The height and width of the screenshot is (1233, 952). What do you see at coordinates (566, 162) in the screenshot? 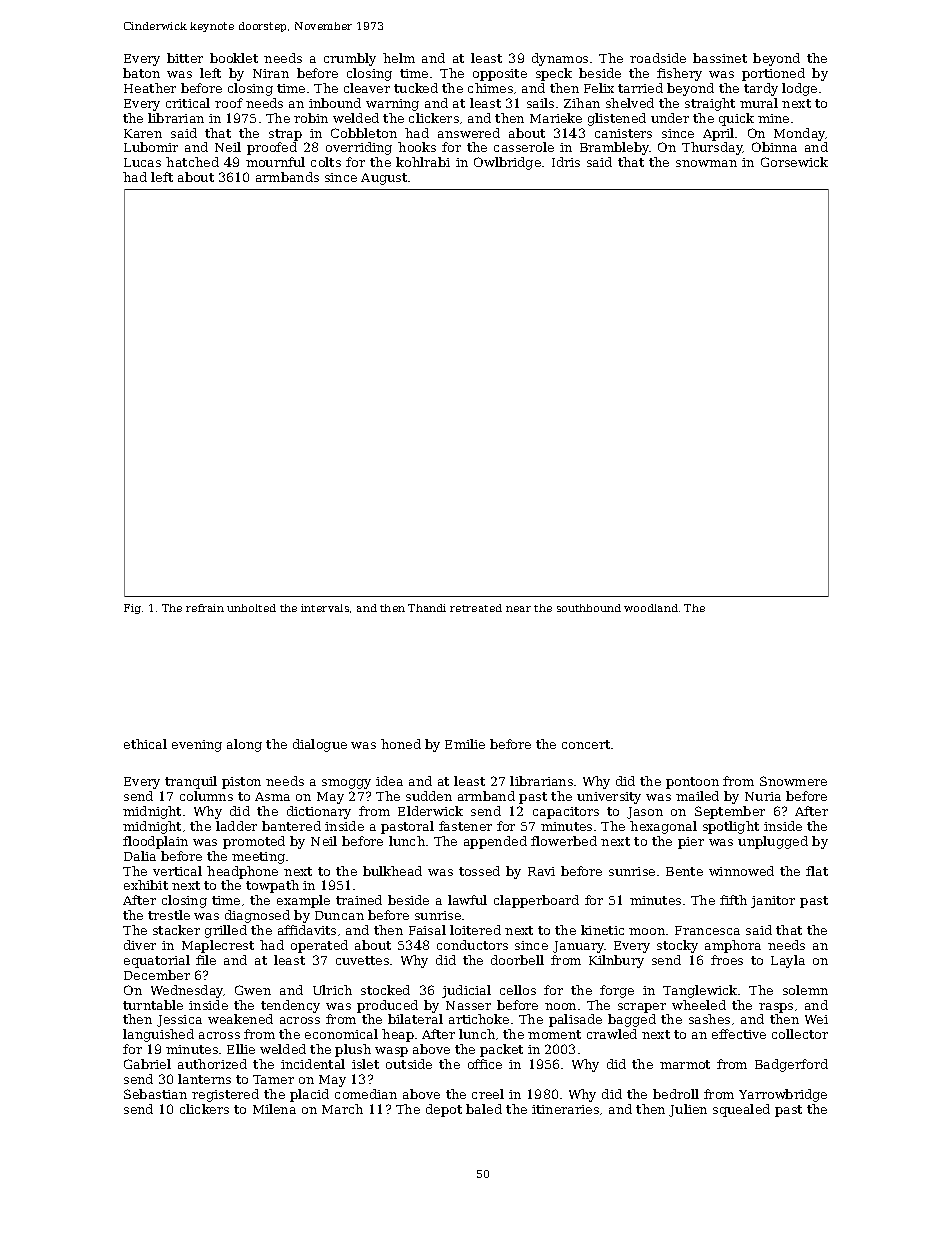
I see `Idris` at bounding box center [566, 162].
